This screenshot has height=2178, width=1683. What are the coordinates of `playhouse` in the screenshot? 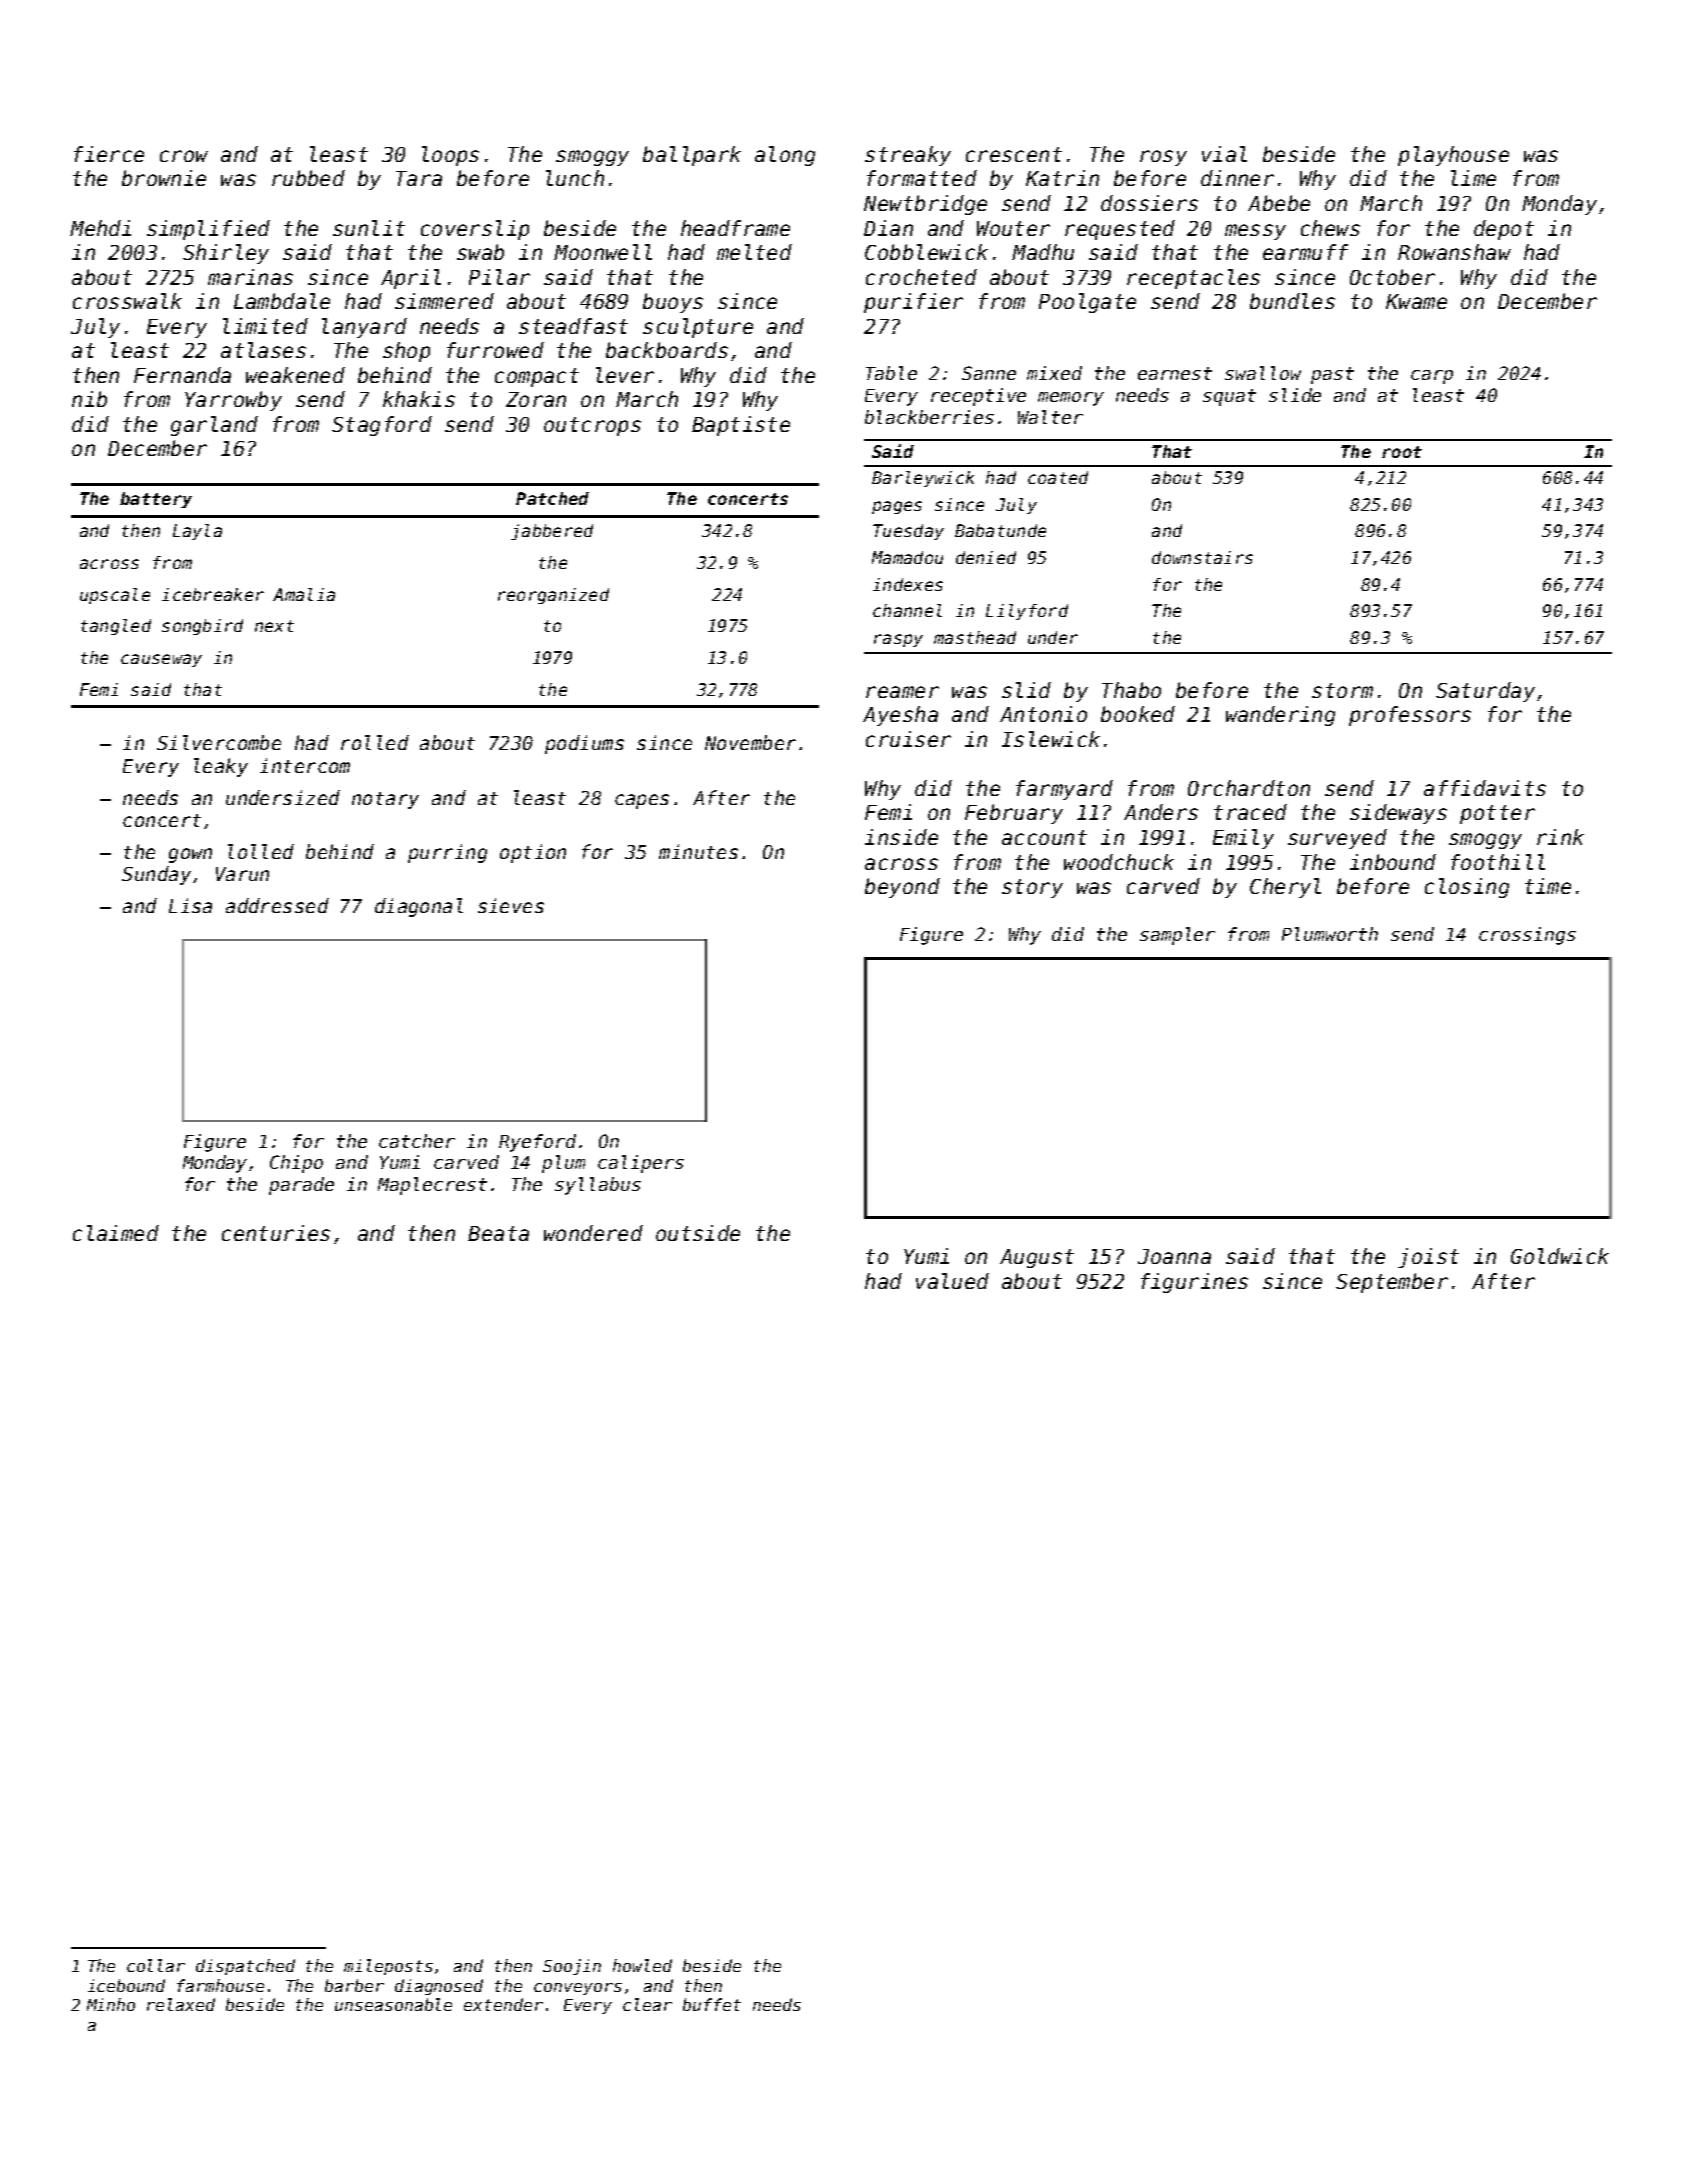 It's located at (1453, 156).
